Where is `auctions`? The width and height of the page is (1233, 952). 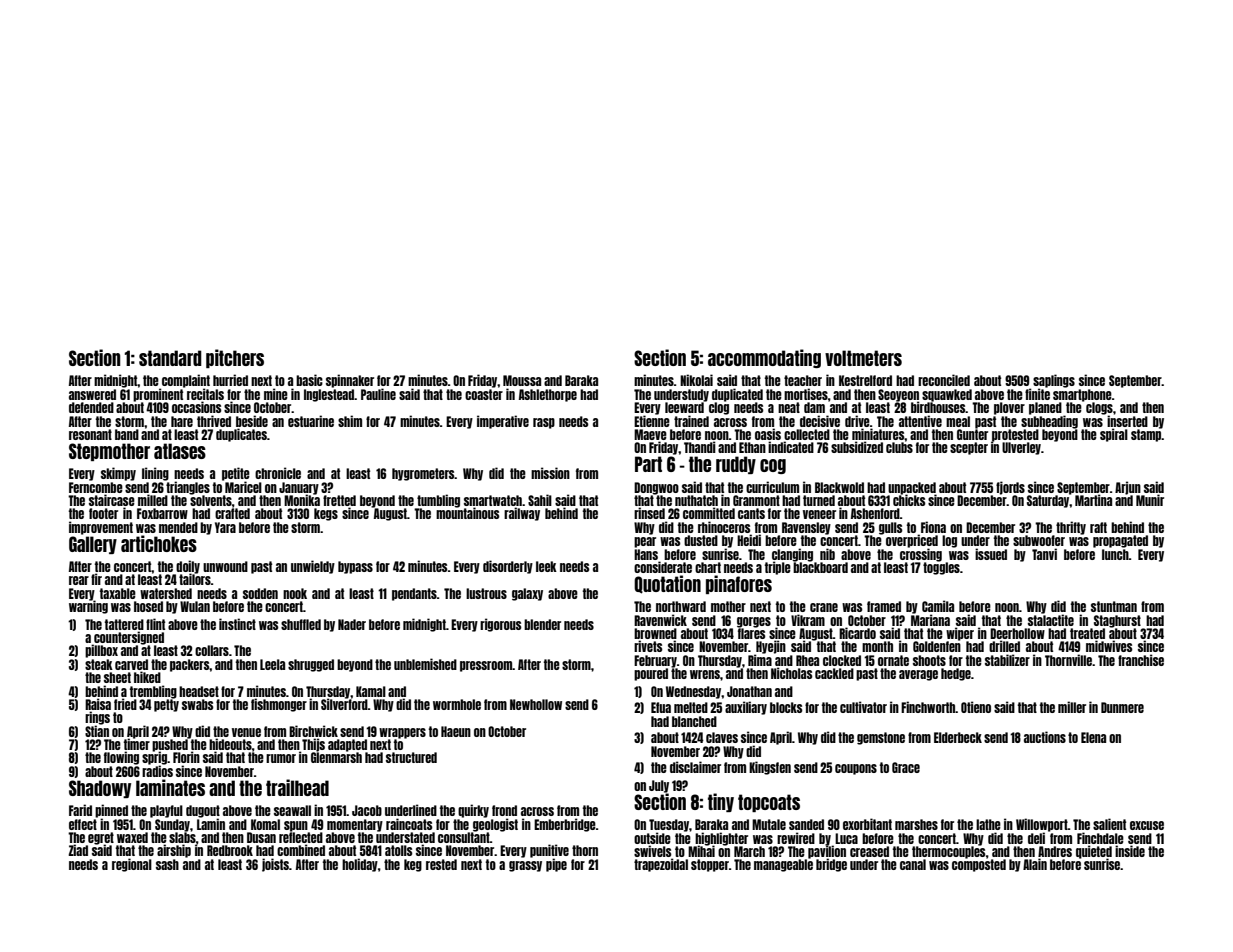
auctions is located at coordinates (1045, 737).
